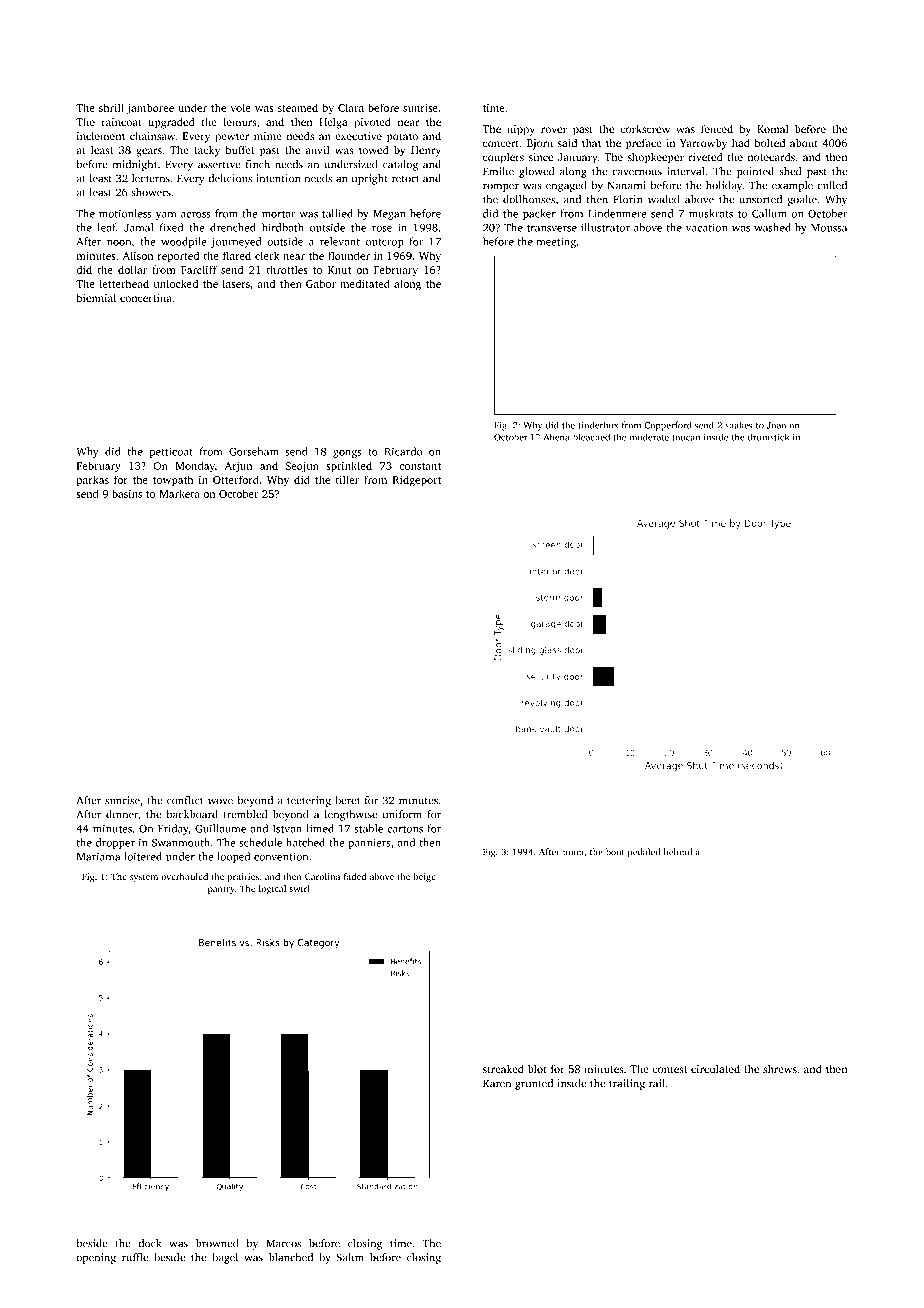 This document has height=1308, width=924. What do you see at coordinates (768, 437) in the document?
I see `drumstick` at bounding box center [768, 437].
